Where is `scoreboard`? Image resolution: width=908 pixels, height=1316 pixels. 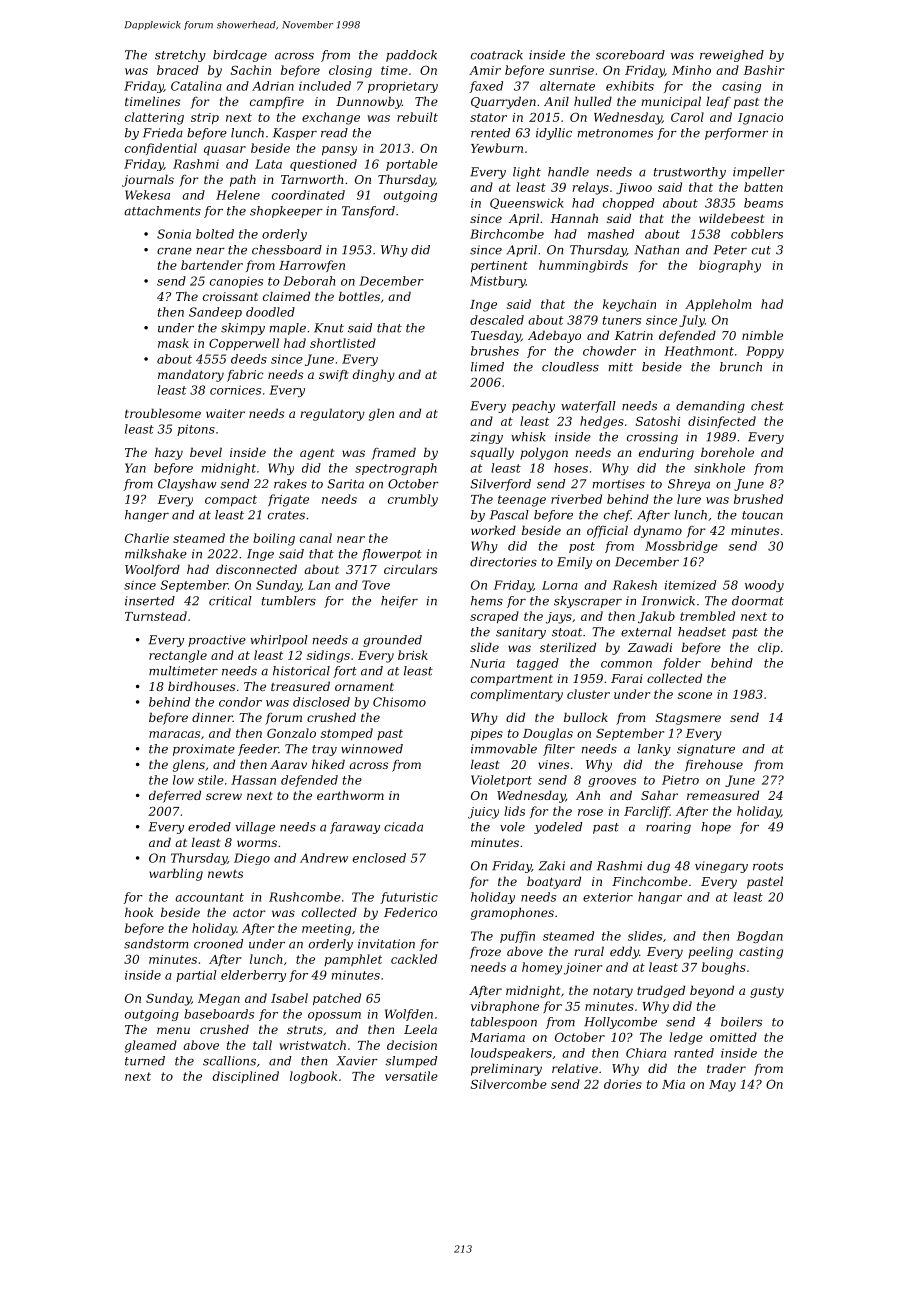 scoreboard is located at coordinates (630, 55).
